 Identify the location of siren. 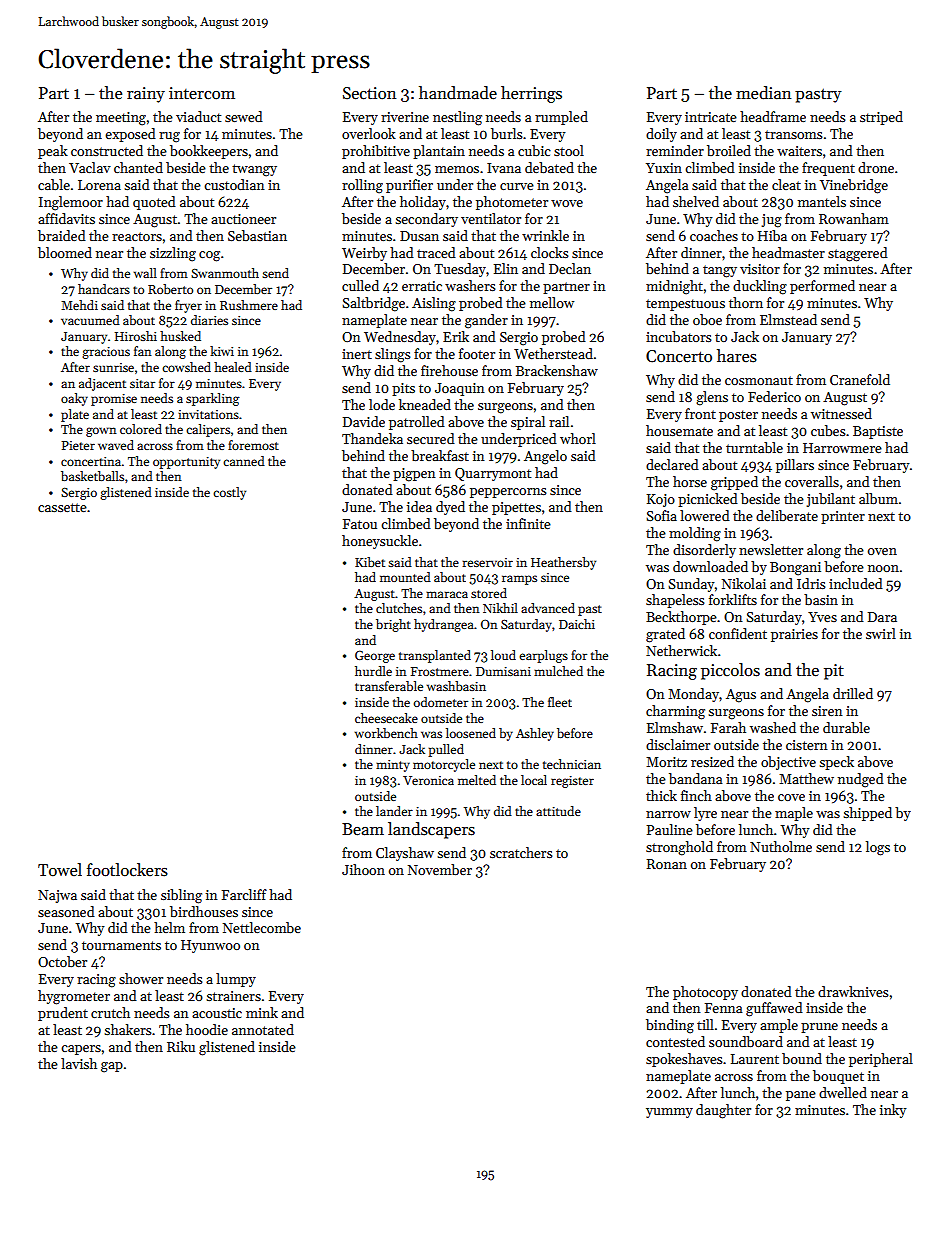
(827, 711).
